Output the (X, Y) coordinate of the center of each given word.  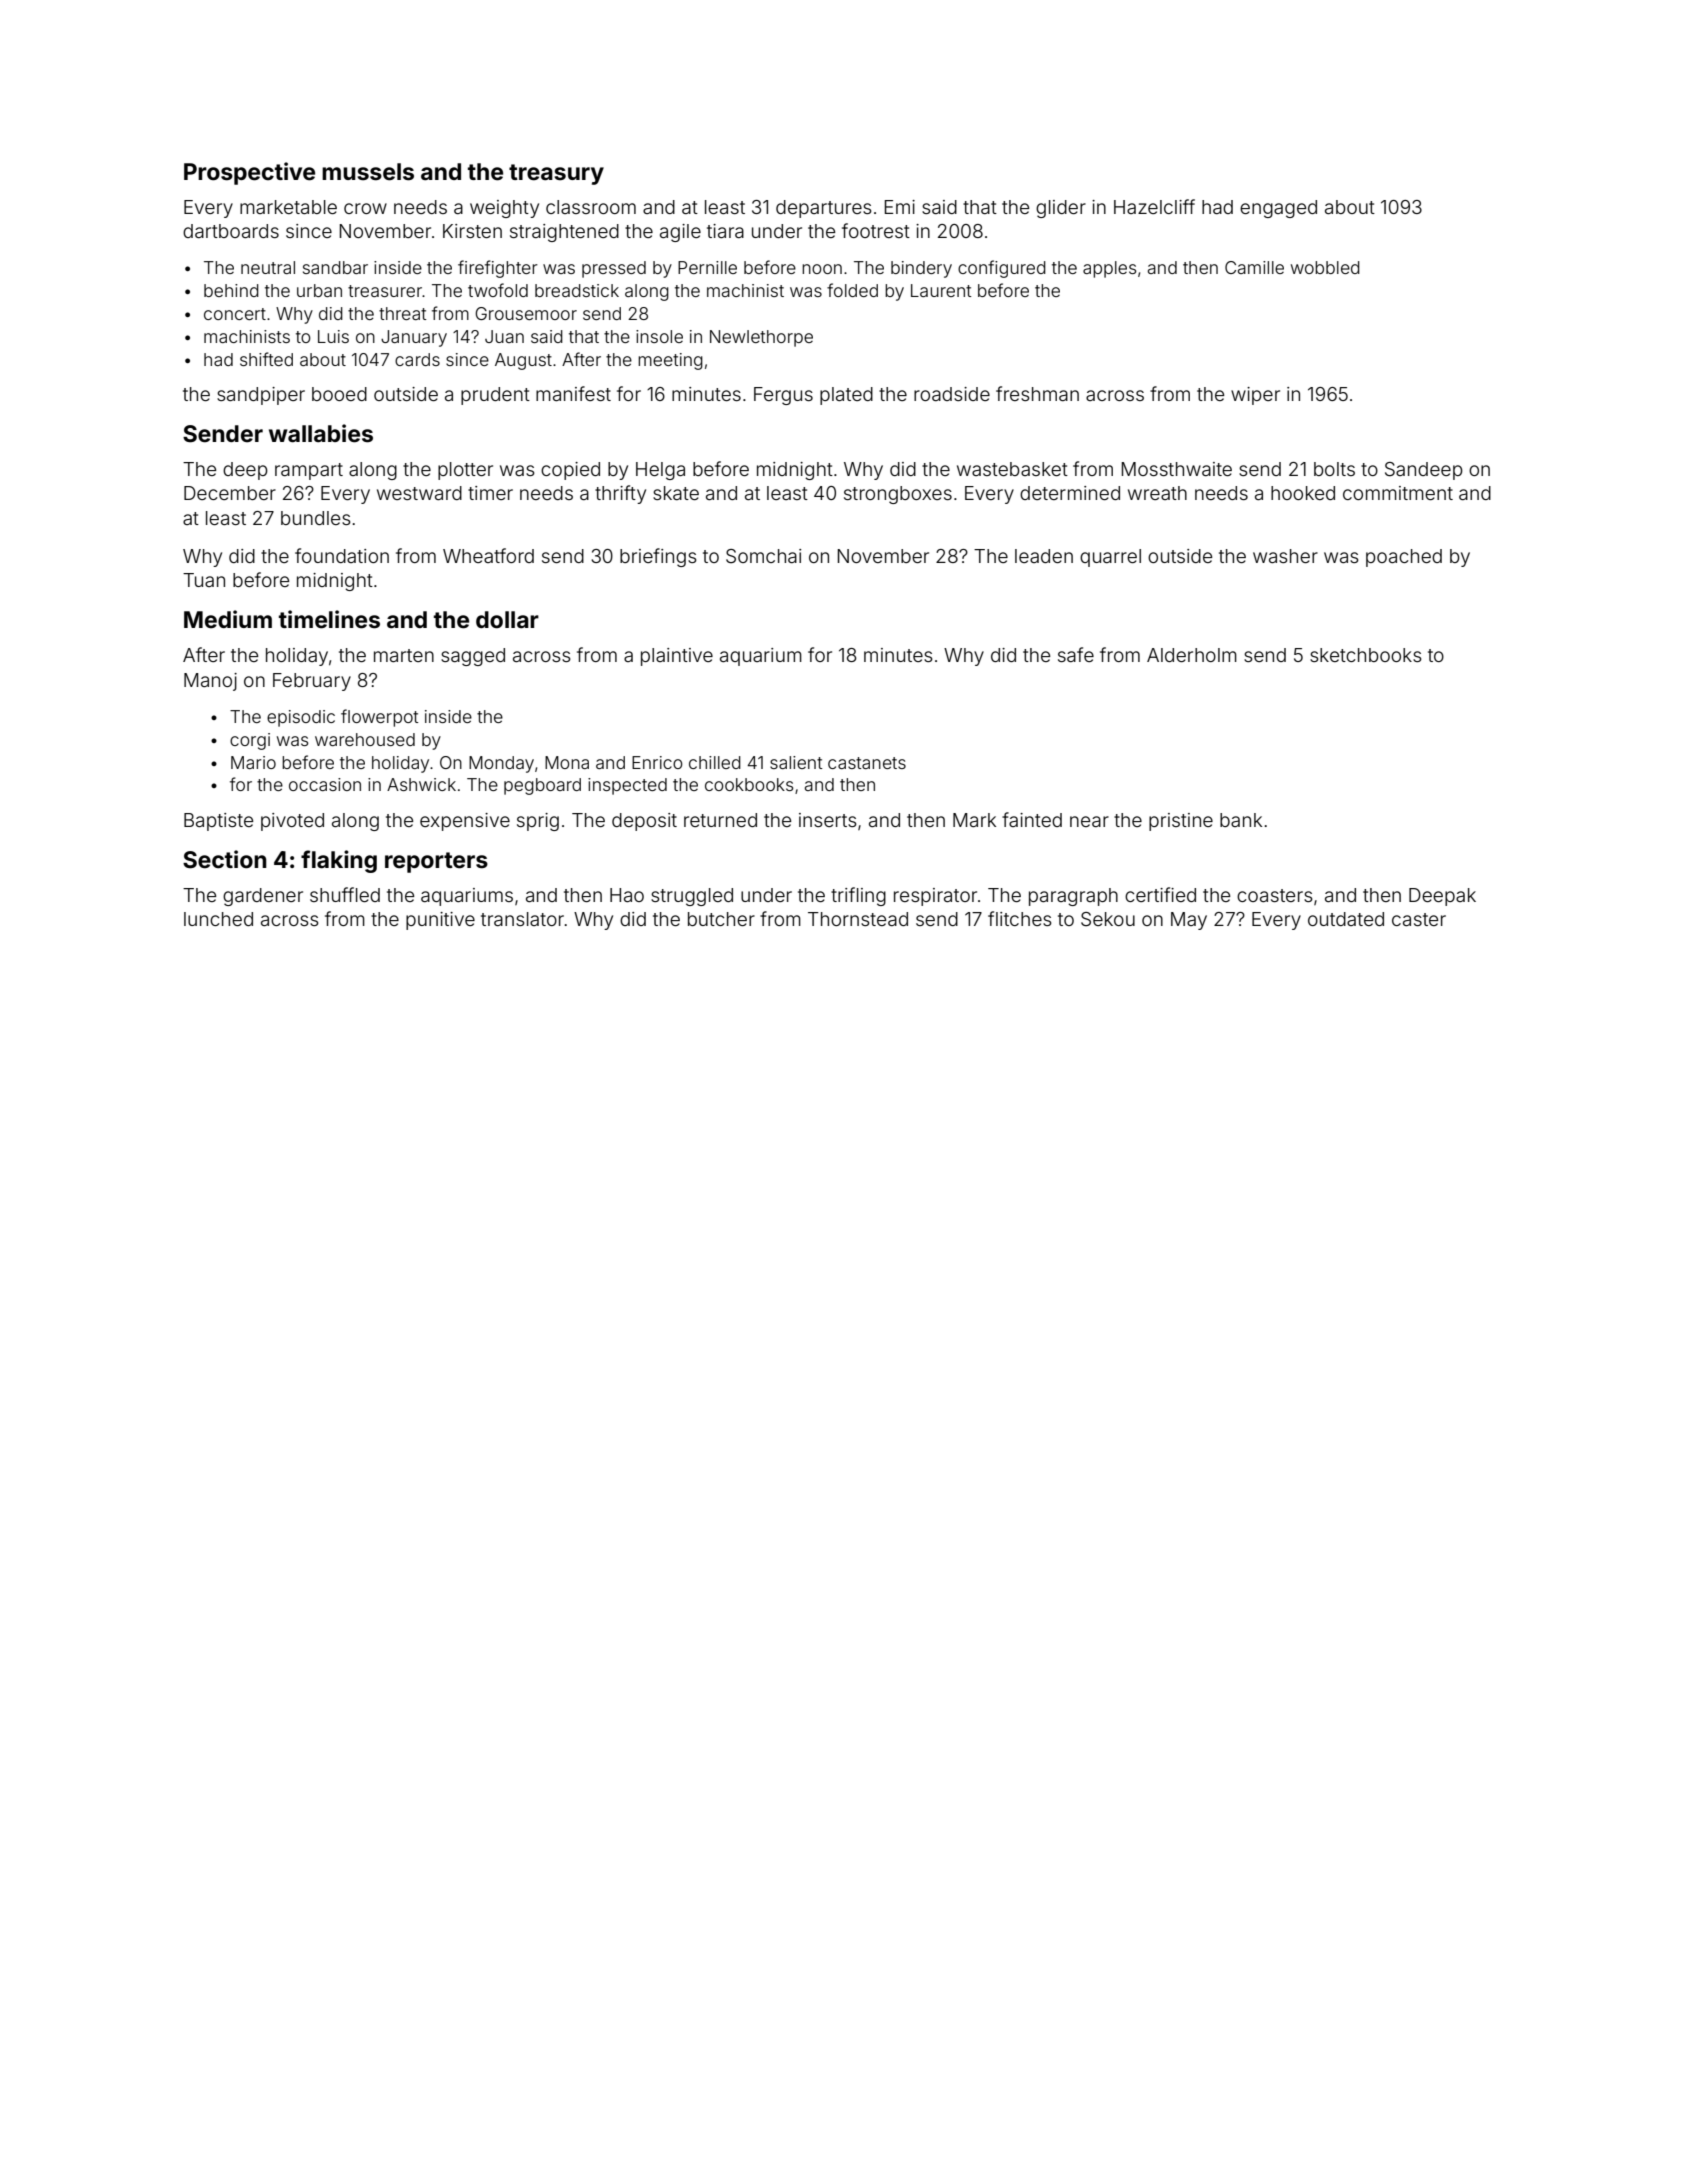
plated (846, 396)
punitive (440, 921)
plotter (465, 471)
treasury (556, 174)
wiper (1255, 396)
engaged (1278, 209)
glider (1061, 209)
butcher (721, 919)
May (1189, 921)
